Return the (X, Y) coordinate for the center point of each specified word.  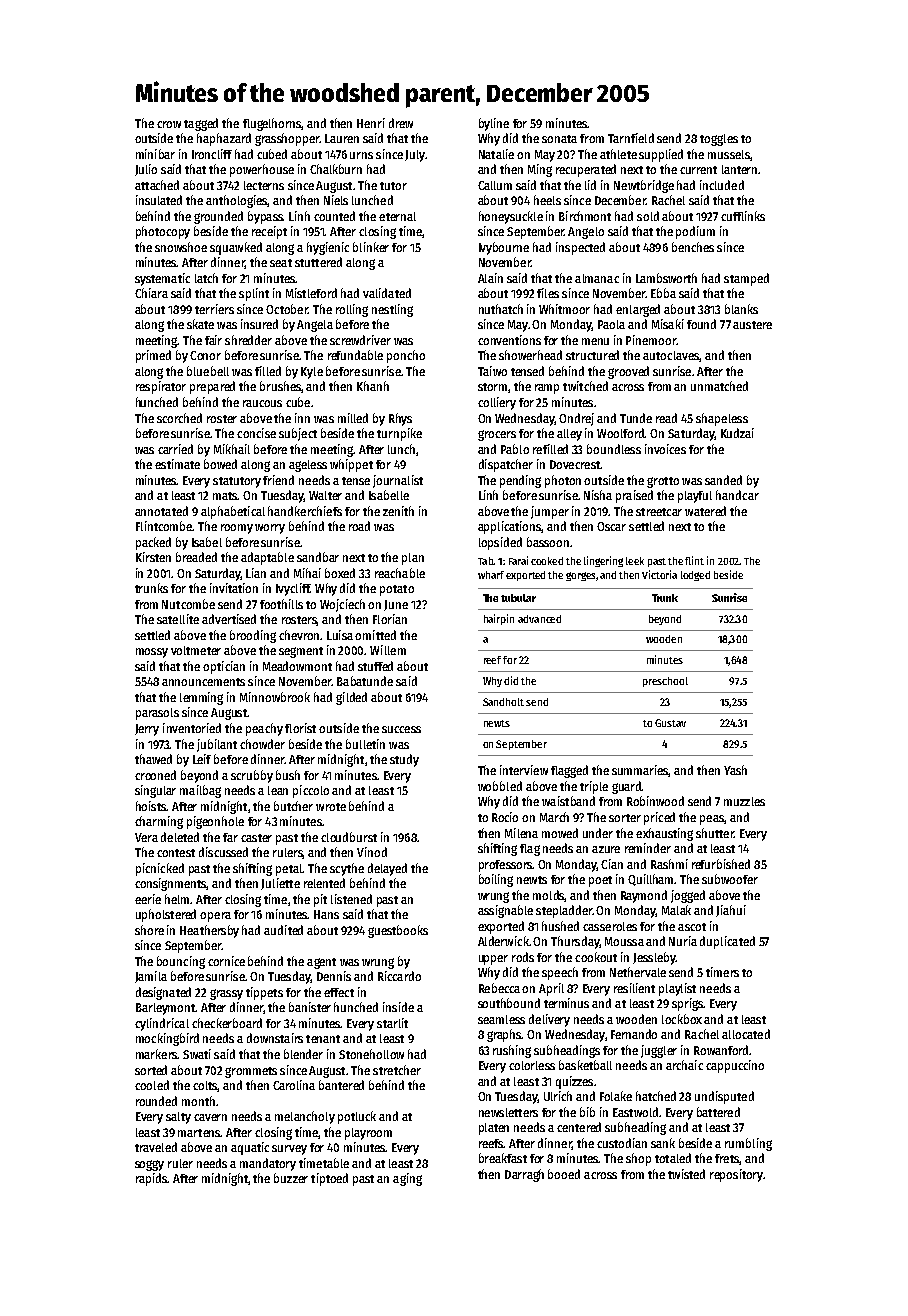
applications (510, 527)
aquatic (250, 1148)
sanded (723, 480)
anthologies (237, 201)
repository (736, 1175)
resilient (634, 988)
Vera (146, 837)
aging (407, 1179)
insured (259, 324)
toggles (719, 140)
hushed (560, 926)
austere (752, 325)
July (415, 156)
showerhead (530, 355)
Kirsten (153, 557)
